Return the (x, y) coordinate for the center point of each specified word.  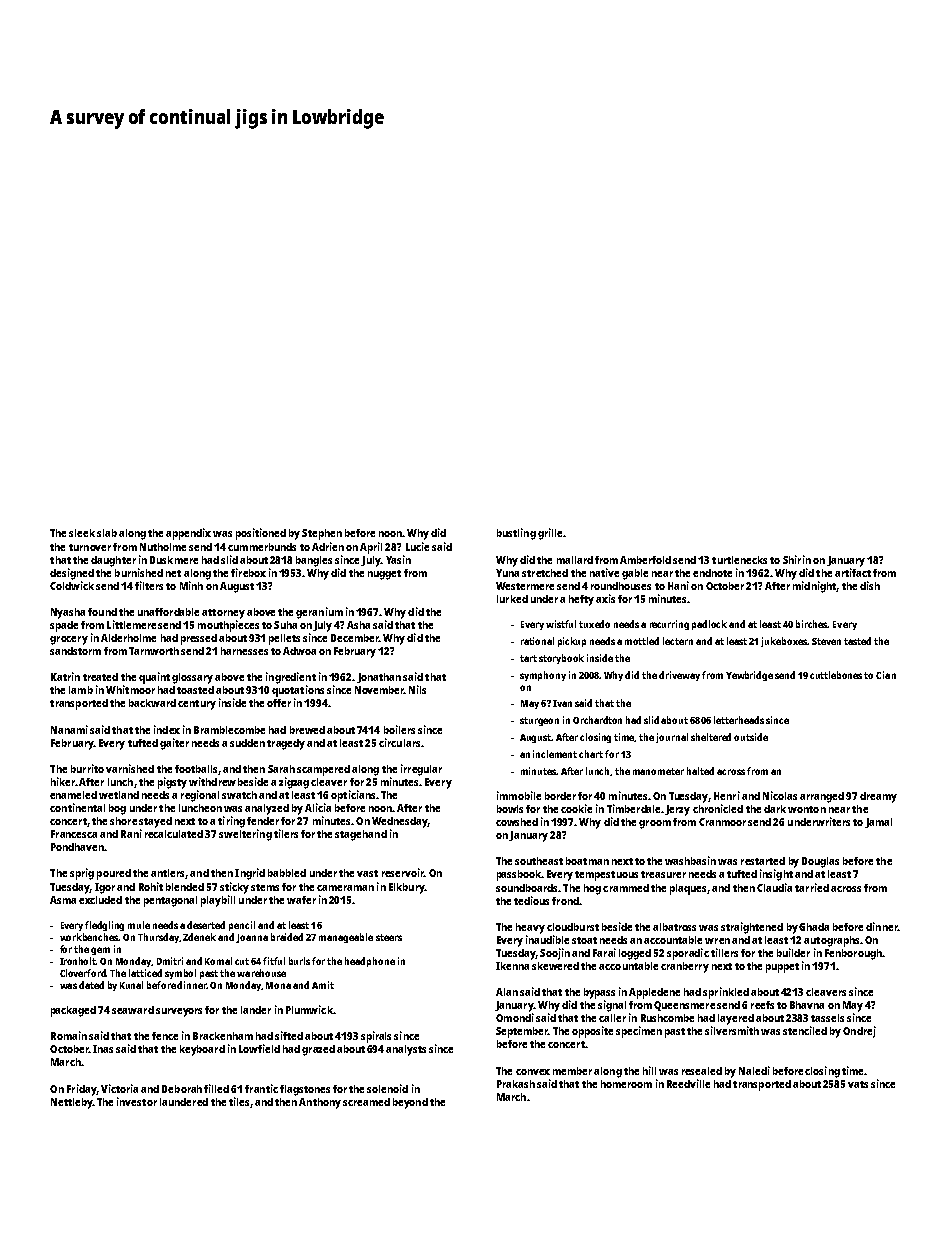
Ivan (562, 703)
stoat (584, 940)
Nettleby (72, 1103)
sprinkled (726, 993)
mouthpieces (228, 626)
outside (751, 737)
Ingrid (250, 874)
